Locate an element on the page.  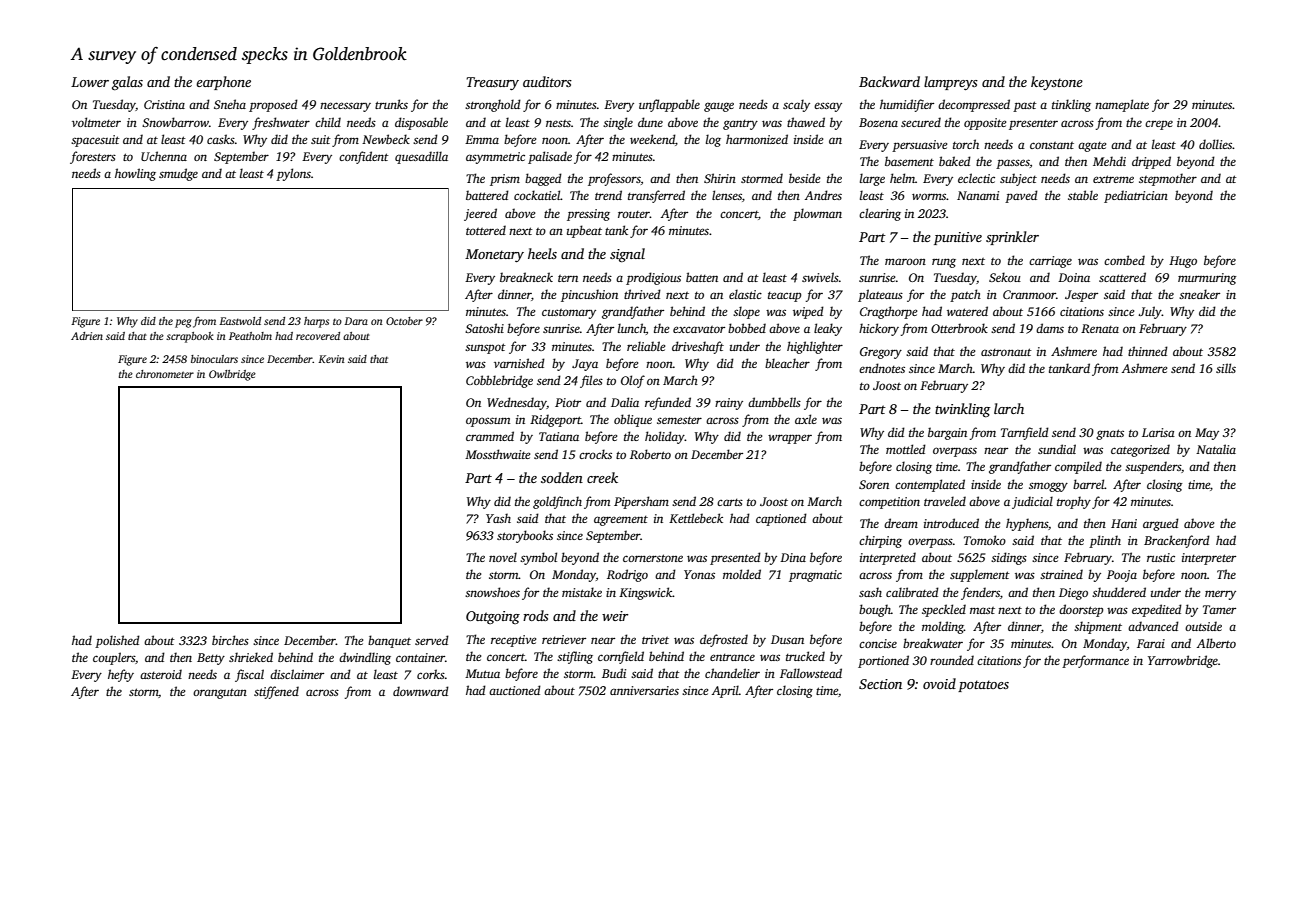
sills is located at coordinates (1226, 368).
